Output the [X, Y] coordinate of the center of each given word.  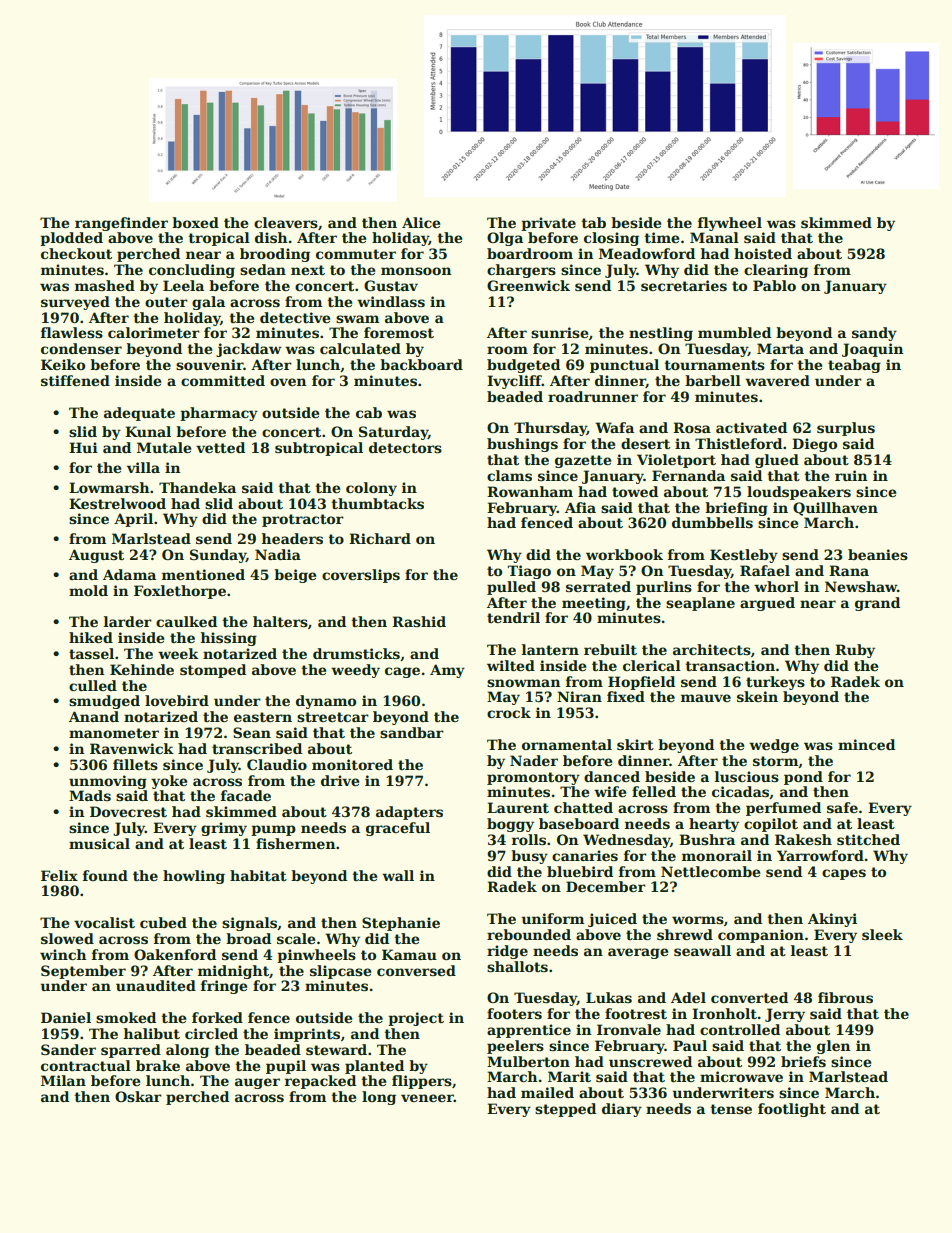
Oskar [138, 1096]
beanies [878, 554]
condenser [81, 348]
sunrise [559, 332]
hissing [229, 639]
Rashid [419, 621]
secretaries [684, 285]
